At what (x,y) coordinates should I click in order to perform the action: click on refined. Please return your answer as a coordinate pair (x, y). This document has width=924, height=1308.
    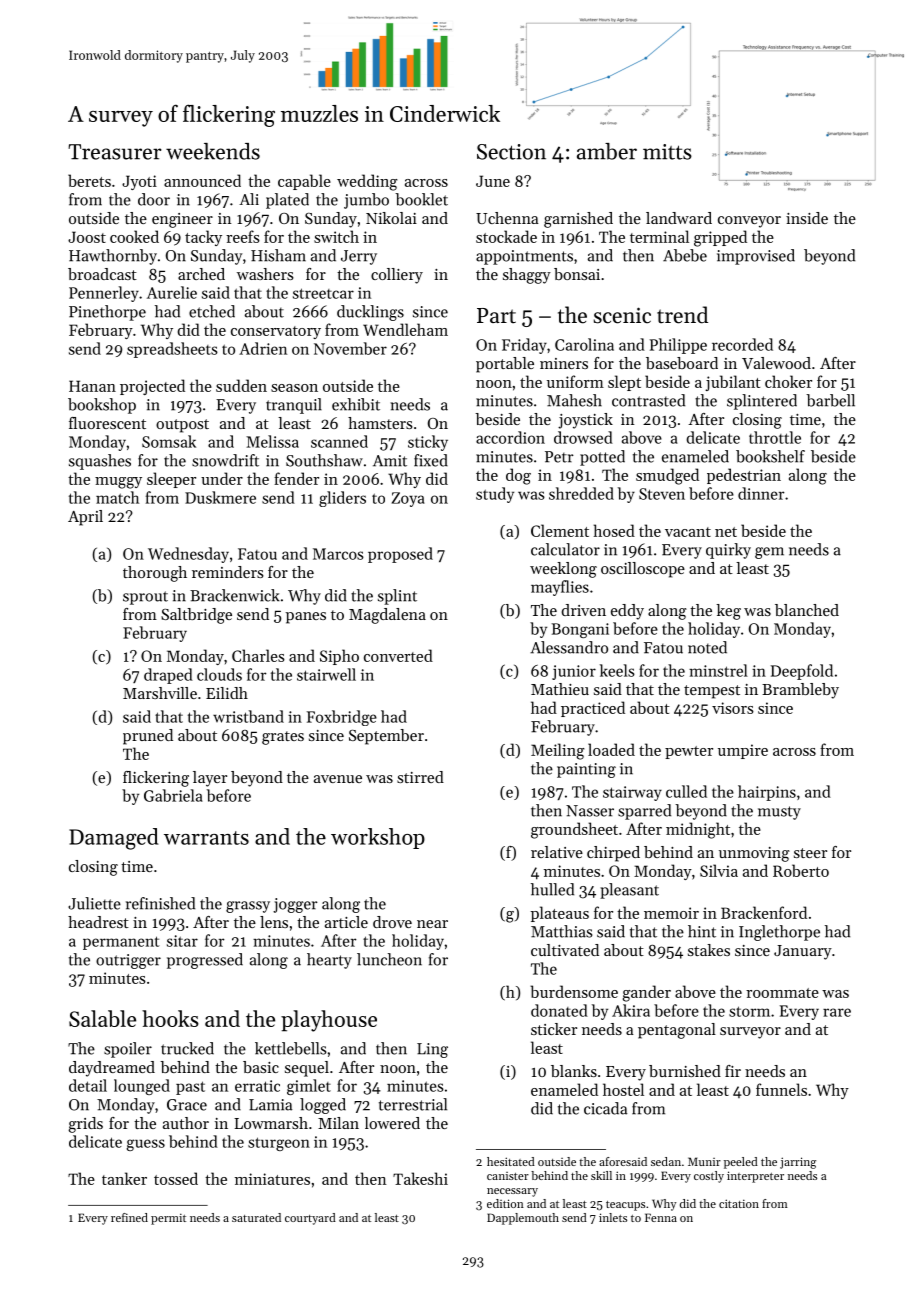
    Looking at the image, I should click on (129, 1217).
